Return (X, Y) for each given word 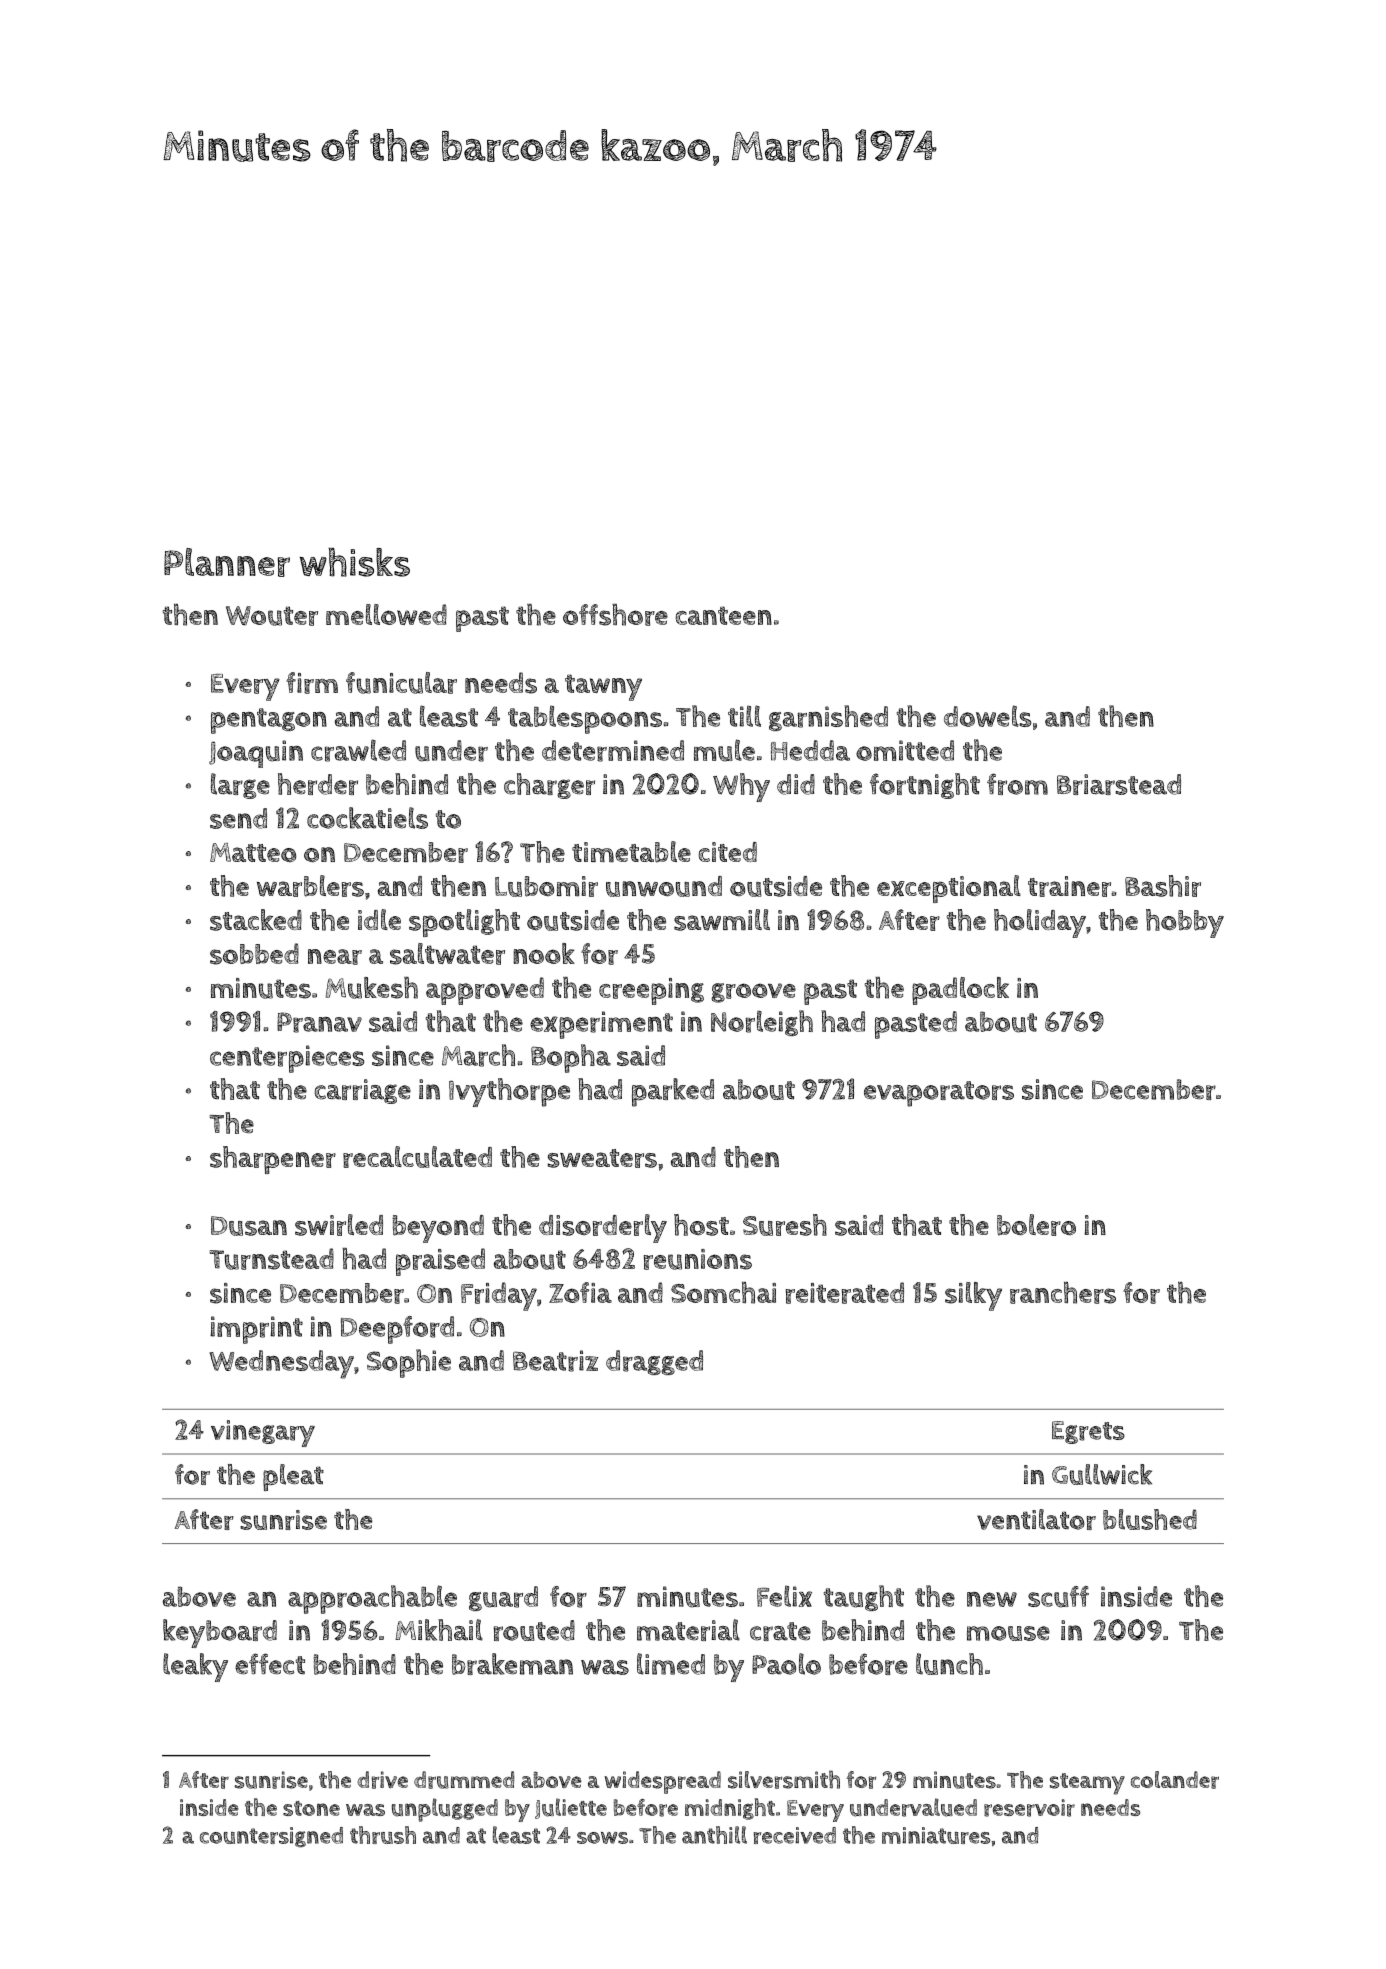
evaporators (939, 1094)
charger (549, 786)
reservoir (1029, 1808)
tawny (603, 687)
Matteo (253, 852)
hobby (1185, 923)
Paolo (786, 1664)
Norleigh (762, 1023)
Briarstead (1119, 784)
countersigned (271, 1837)
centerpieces (287, 1059)
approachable (372, 1599)
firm (312, 683)
